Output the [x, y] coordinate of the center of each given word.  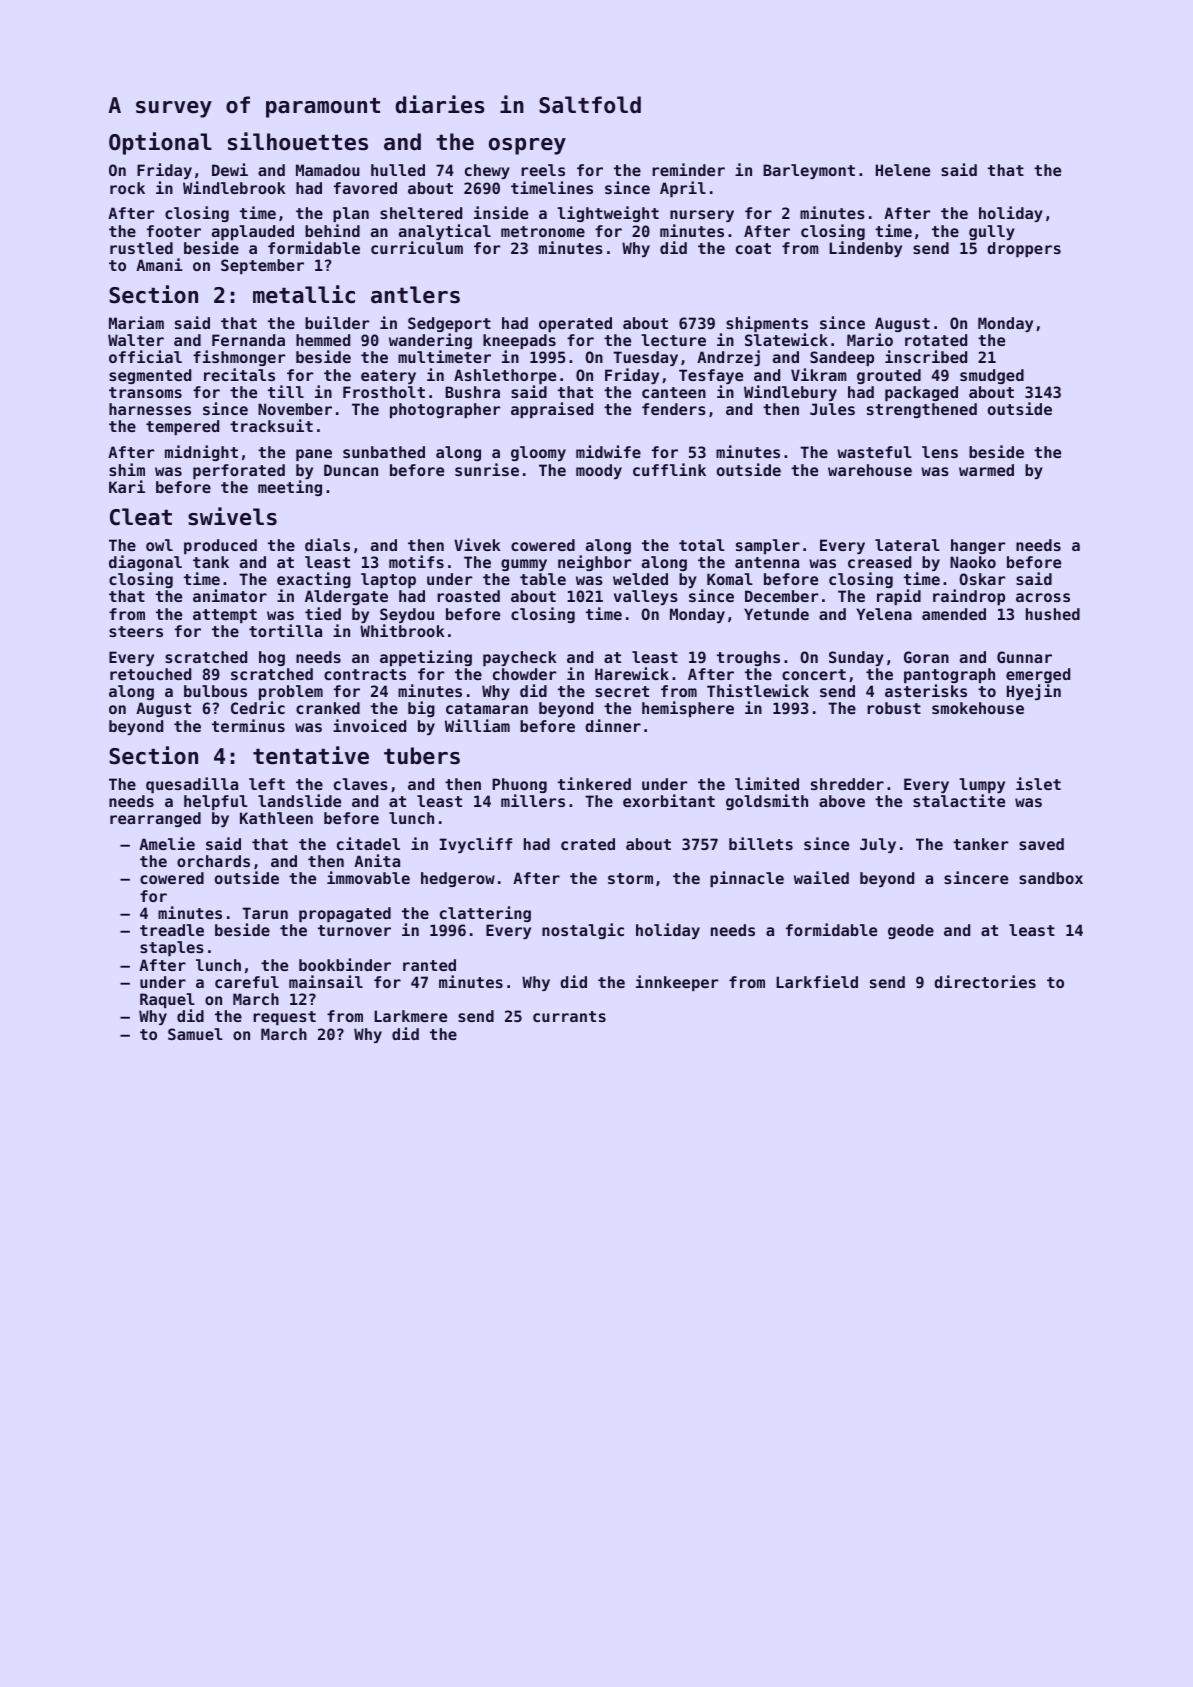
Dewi [230, 169]
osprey [527, 146]
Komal [730, 579]
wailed [821, 877]
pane [314, 455]
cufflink [669, 469]
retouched [150, 674]
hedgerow [458, 879]
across [1043, 597]
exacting [314, 581]
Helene [903, 170]
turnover [354, 930]
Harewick [632, 673]
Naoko [973, 562]
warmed [986, 470]
